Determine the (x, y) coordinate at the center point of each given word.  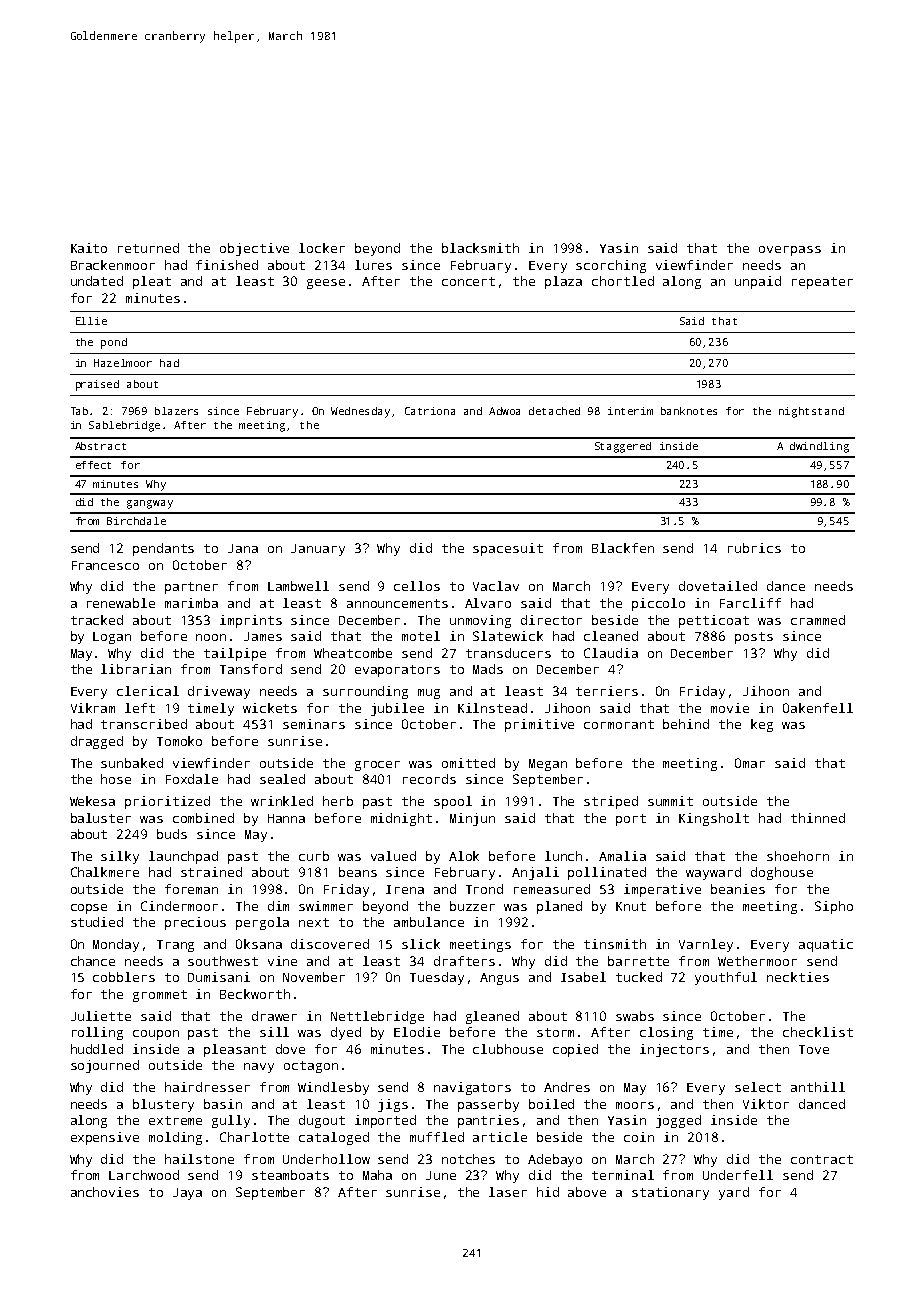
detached (554, 411)
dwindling (819, 447)
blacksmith (480, 248)
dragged (97, 742)
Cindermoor (179, 906)
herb (338, 801)
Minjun (472, 819)
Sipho (834, 907)
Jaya (187, 1194)
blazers (176, 411)
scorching (611, 266)
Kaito (89, 248)
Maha (377, 1175)
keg (762, 725)
